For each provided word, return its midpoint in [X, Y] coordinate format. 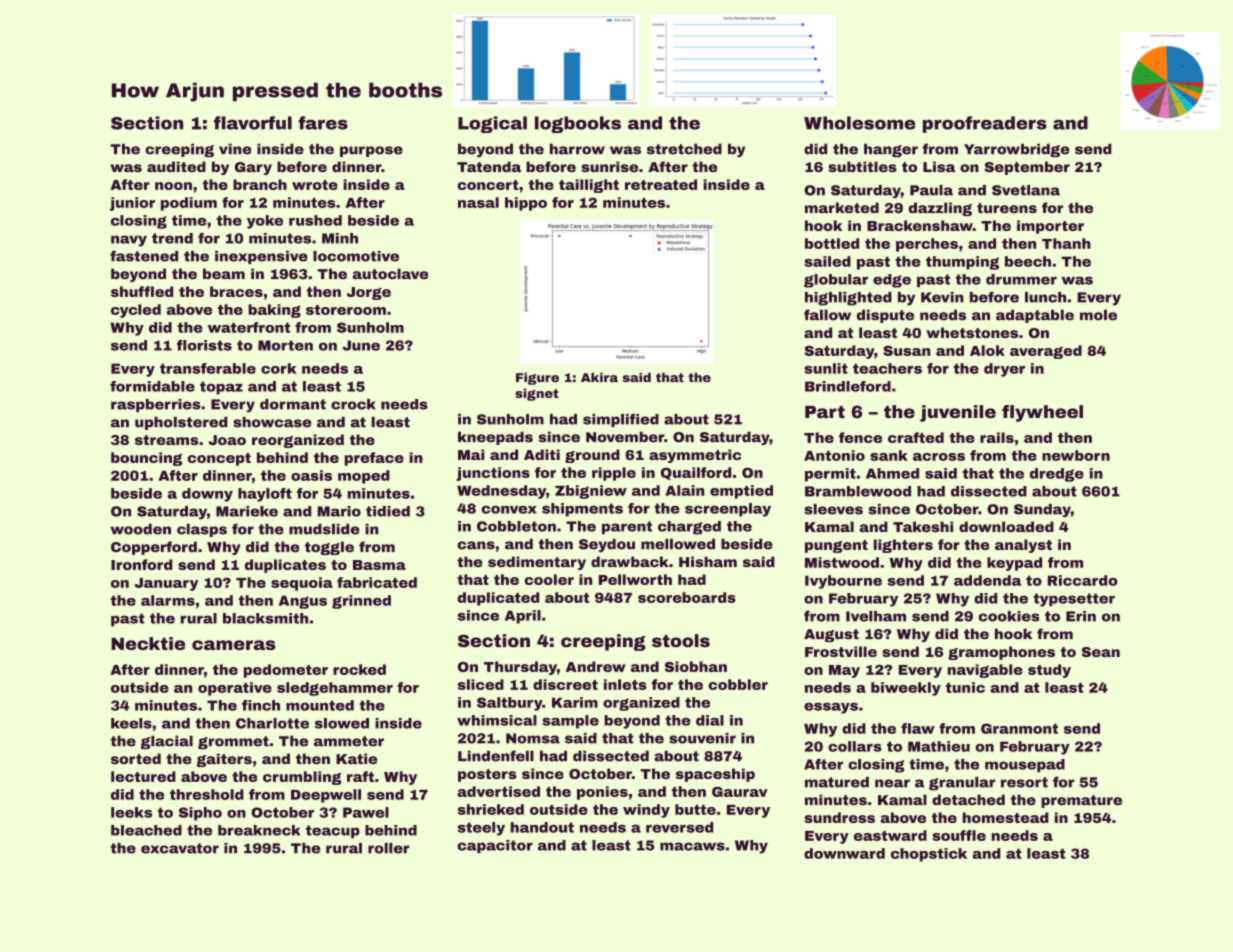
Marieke [247, 511]
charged [689, 528]
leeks [131, 812]
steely [481, 829]
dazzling [940, 209]
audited [176, 166]
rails [997, 437]
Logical [492, 124]
